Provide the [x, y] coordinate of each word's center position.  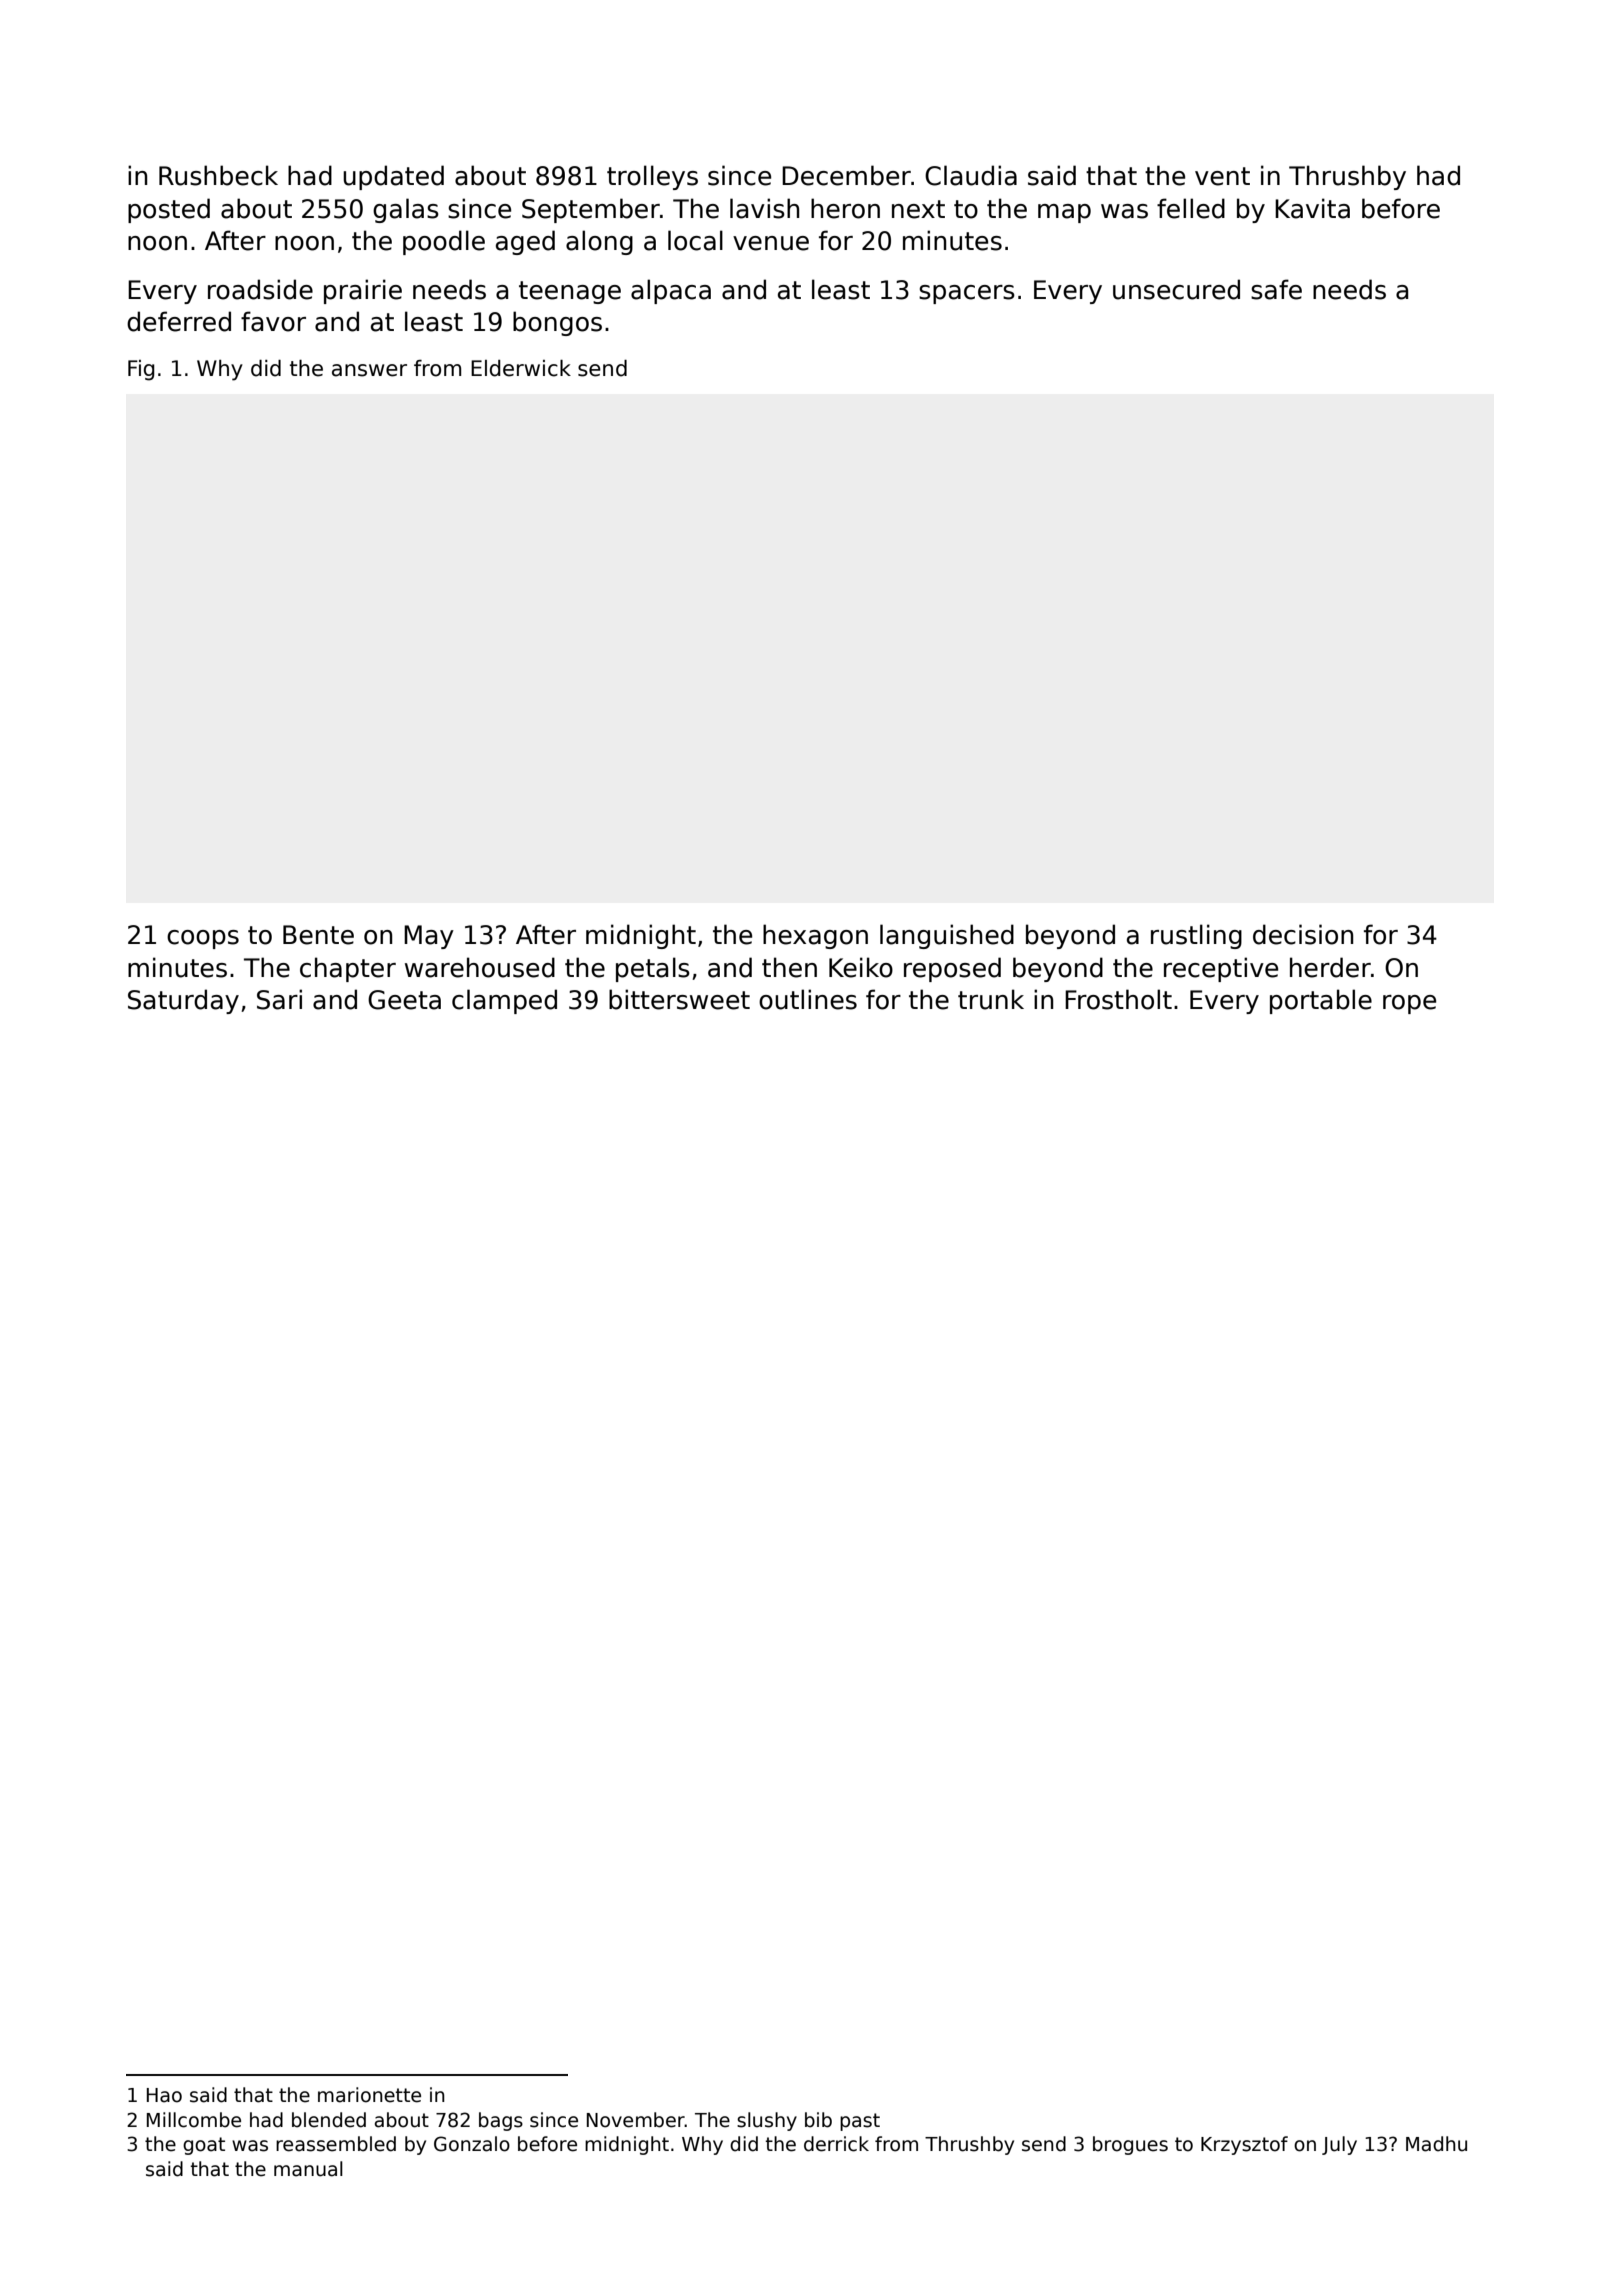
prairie [363, 291]
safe [1276, 289]
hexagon [815, 936]
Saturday [183, 1001]
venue [771, 243]
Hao [164, 2095]
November [636, 2120]
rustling [1196, 936]
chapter [348, 969]
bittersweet [679, 999]
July [1339, 2145]
